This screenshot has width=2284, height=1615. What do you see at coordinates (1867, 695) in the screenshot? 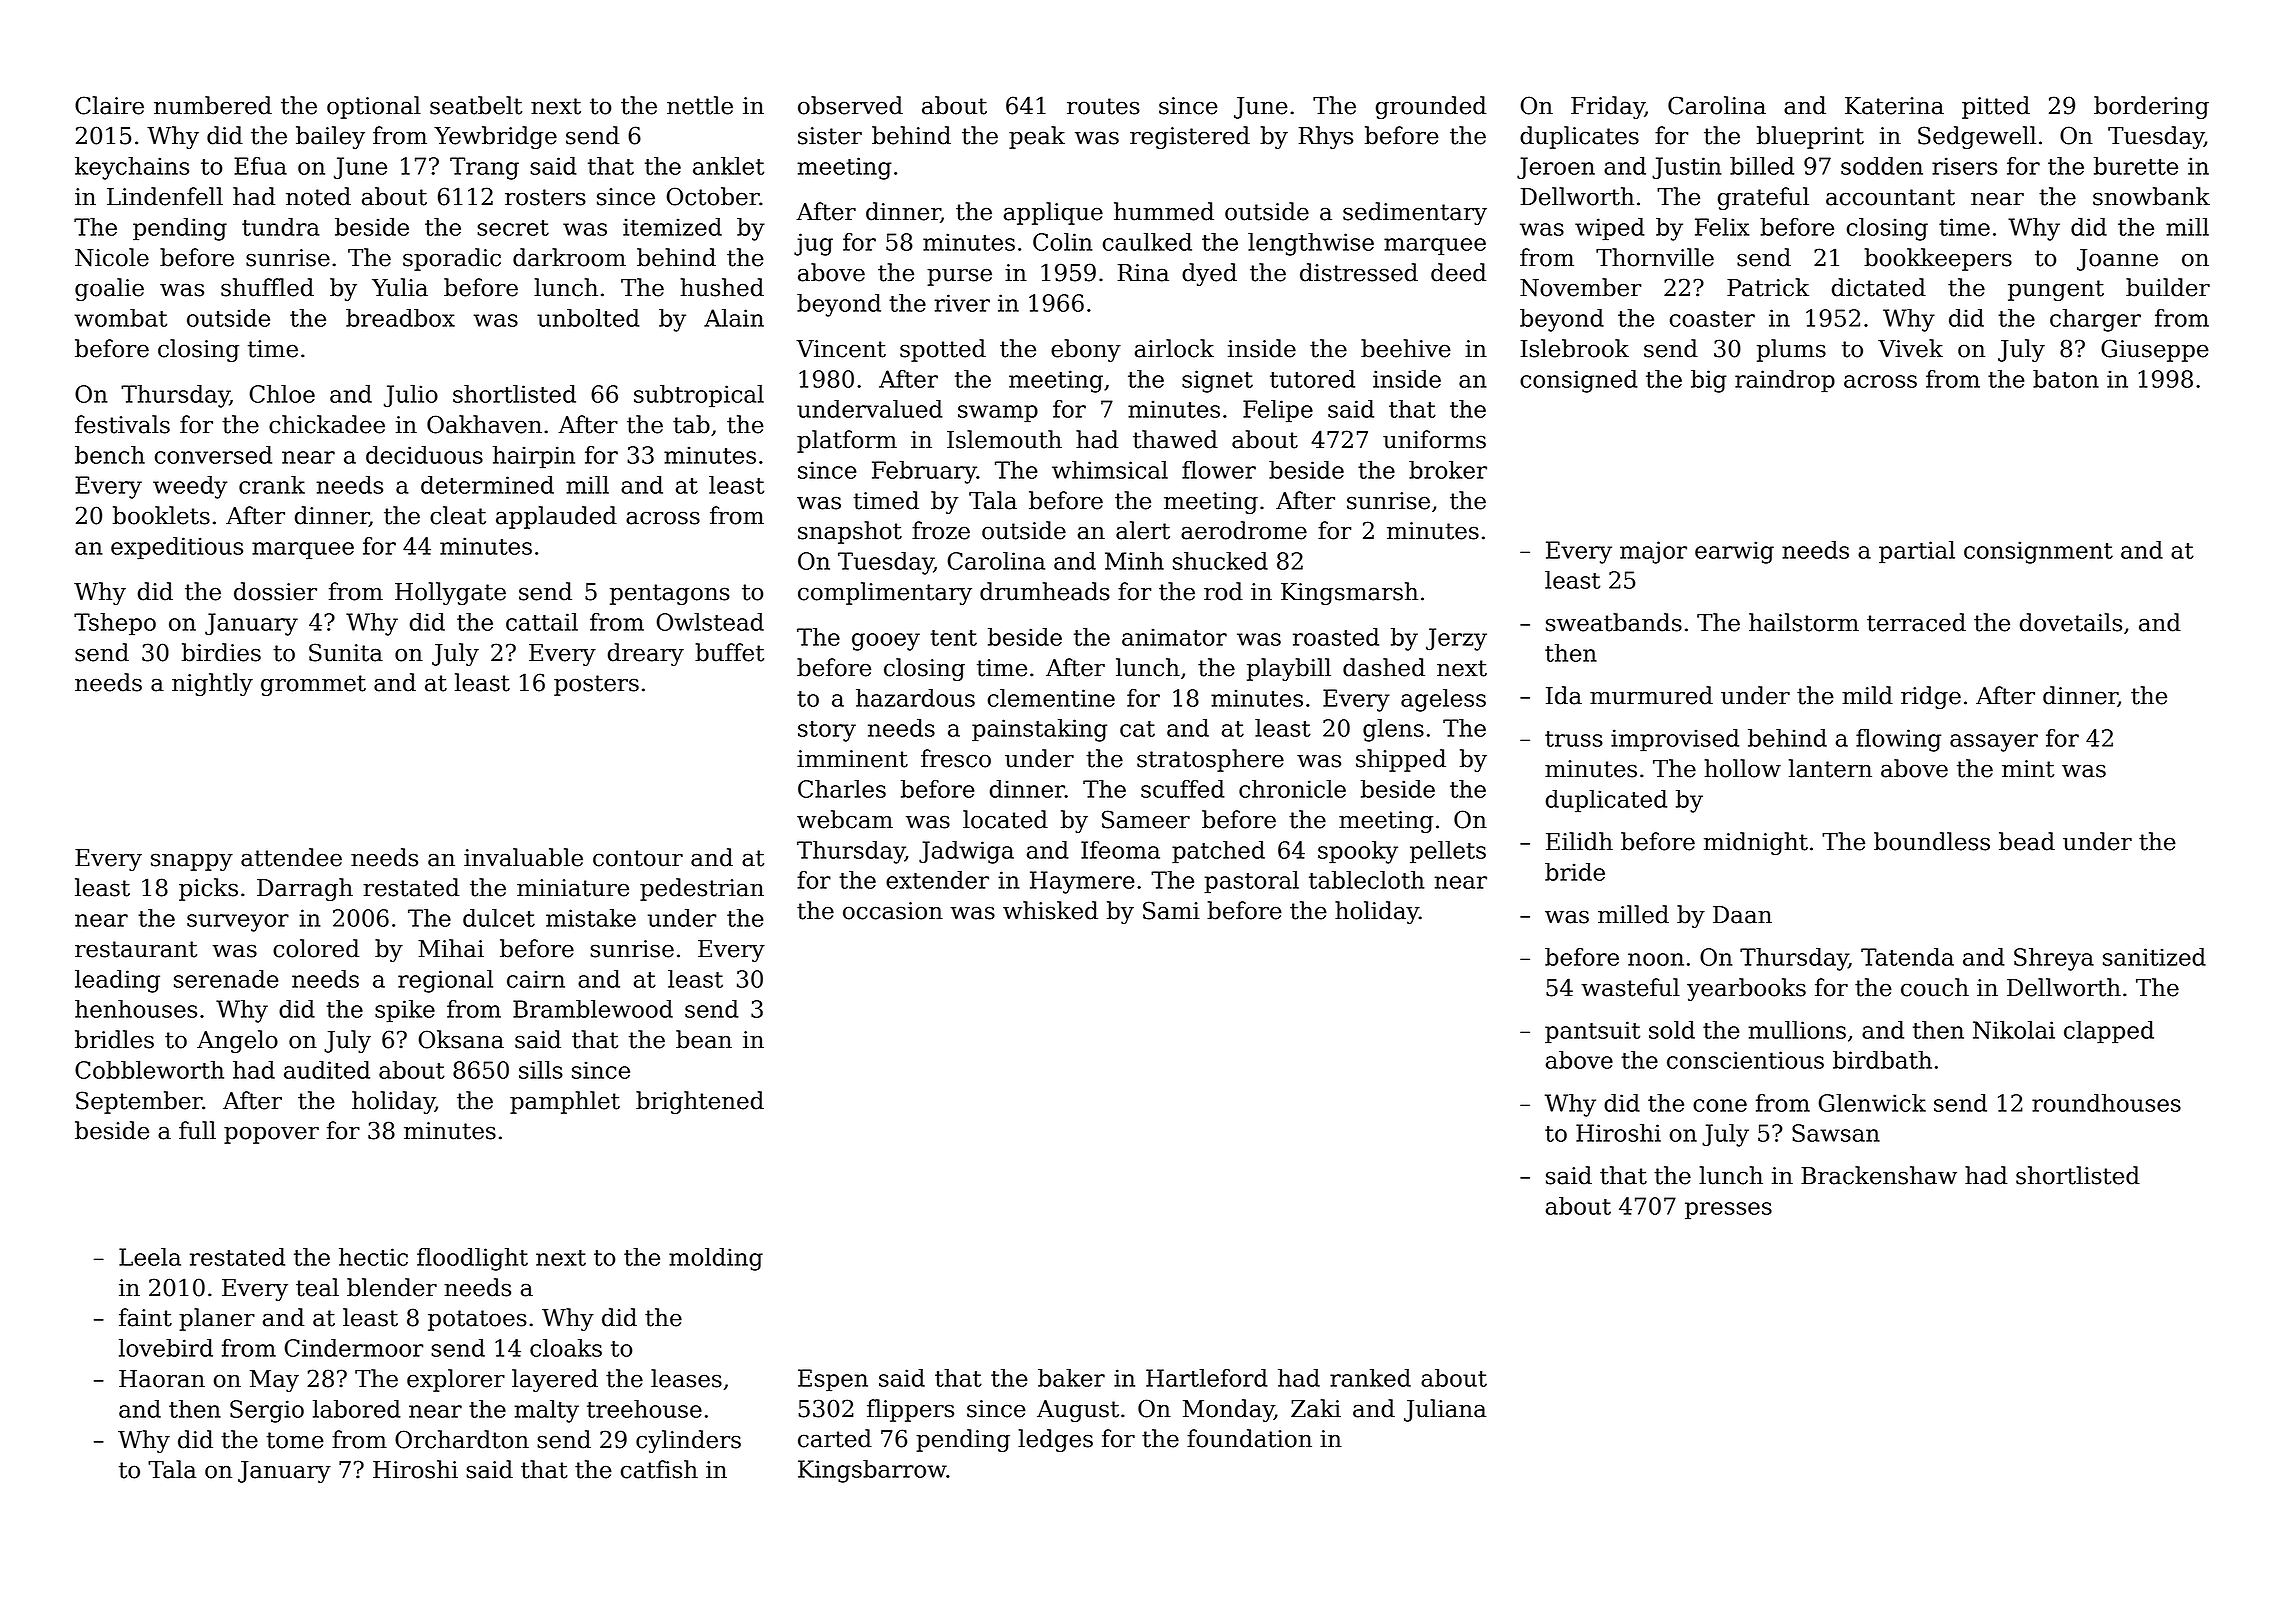
I see `mild` at bounding box center [1867, 695].
